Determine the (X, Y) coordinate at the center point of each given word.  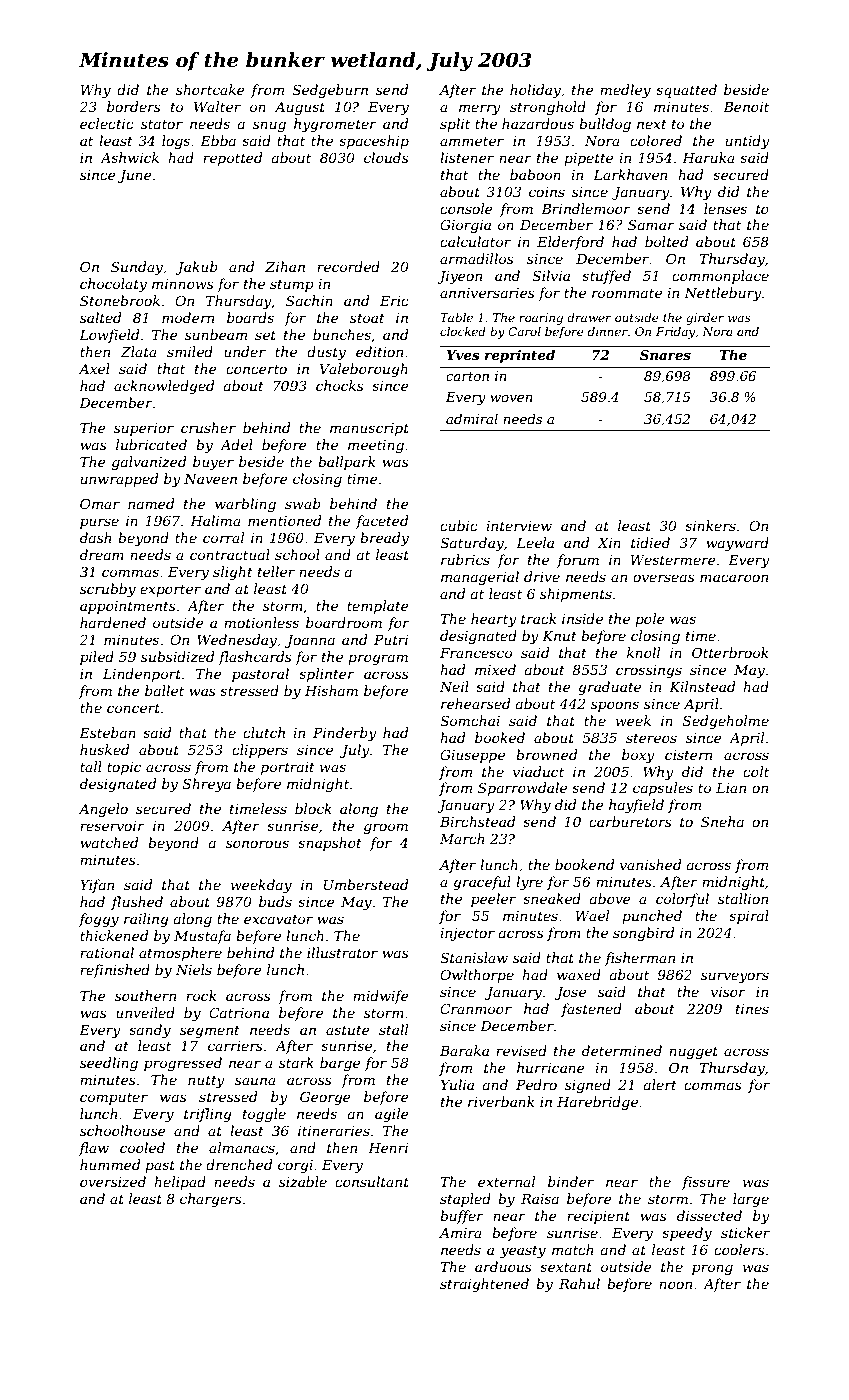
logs (176, 142)
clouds (386, 157)
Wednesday (237, 641)
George (325, 1098)
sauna (255, 1081)
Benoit (746, 107)
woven (511, 398)
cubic (459, 525)
